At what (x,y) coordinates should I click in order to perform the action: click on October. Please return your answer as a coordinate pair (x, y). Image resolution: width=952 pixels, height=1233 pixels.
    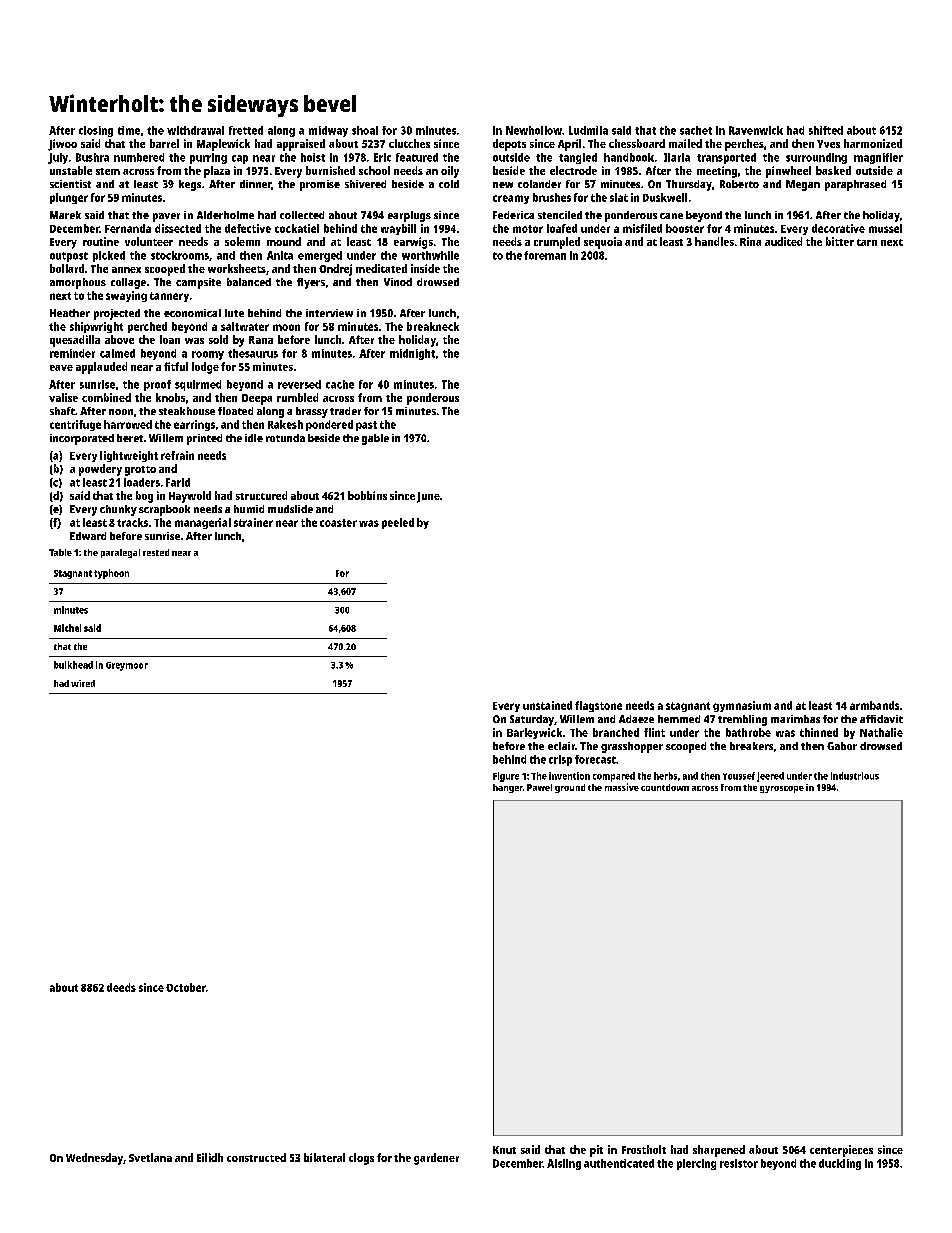
    Looking at the image, I should click on (186, 987).
